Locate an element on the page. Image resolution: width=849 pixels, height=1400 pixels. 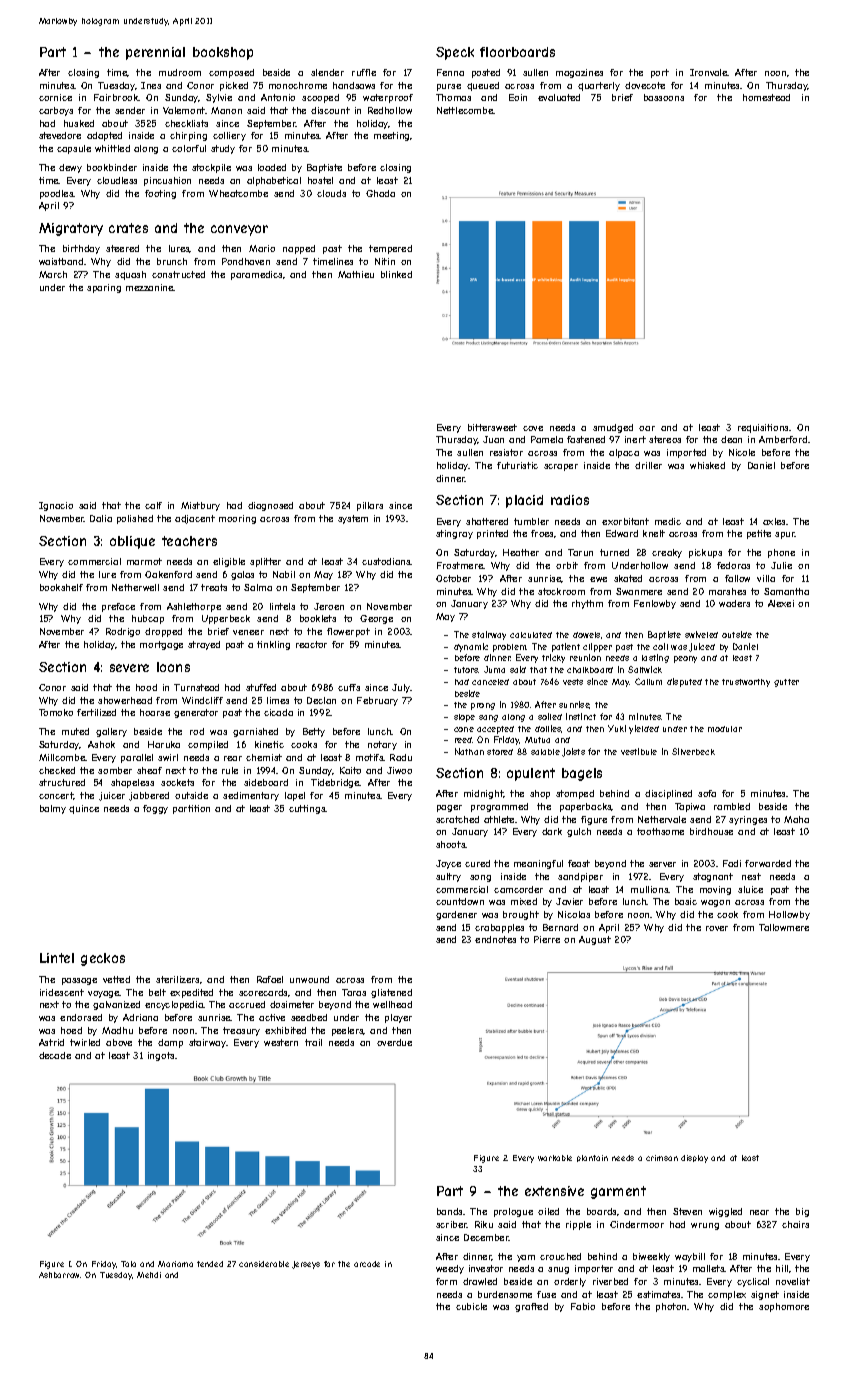
Alexei is located at coordinates (781, 603).
